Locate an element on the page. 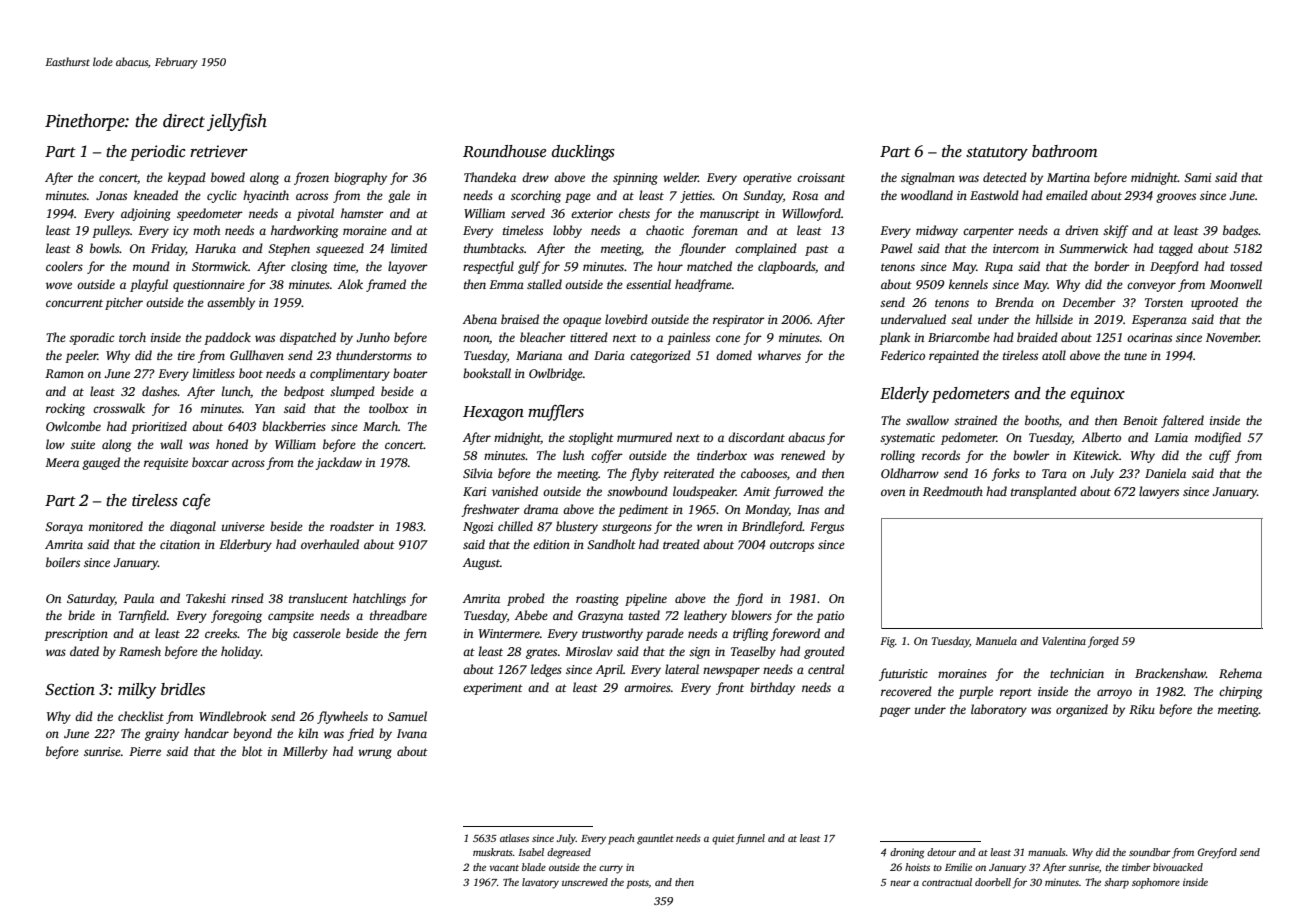 Image resolution: width=1308 pixels, height=924 pixels. lavatory is located at coordinates (540, 883).
